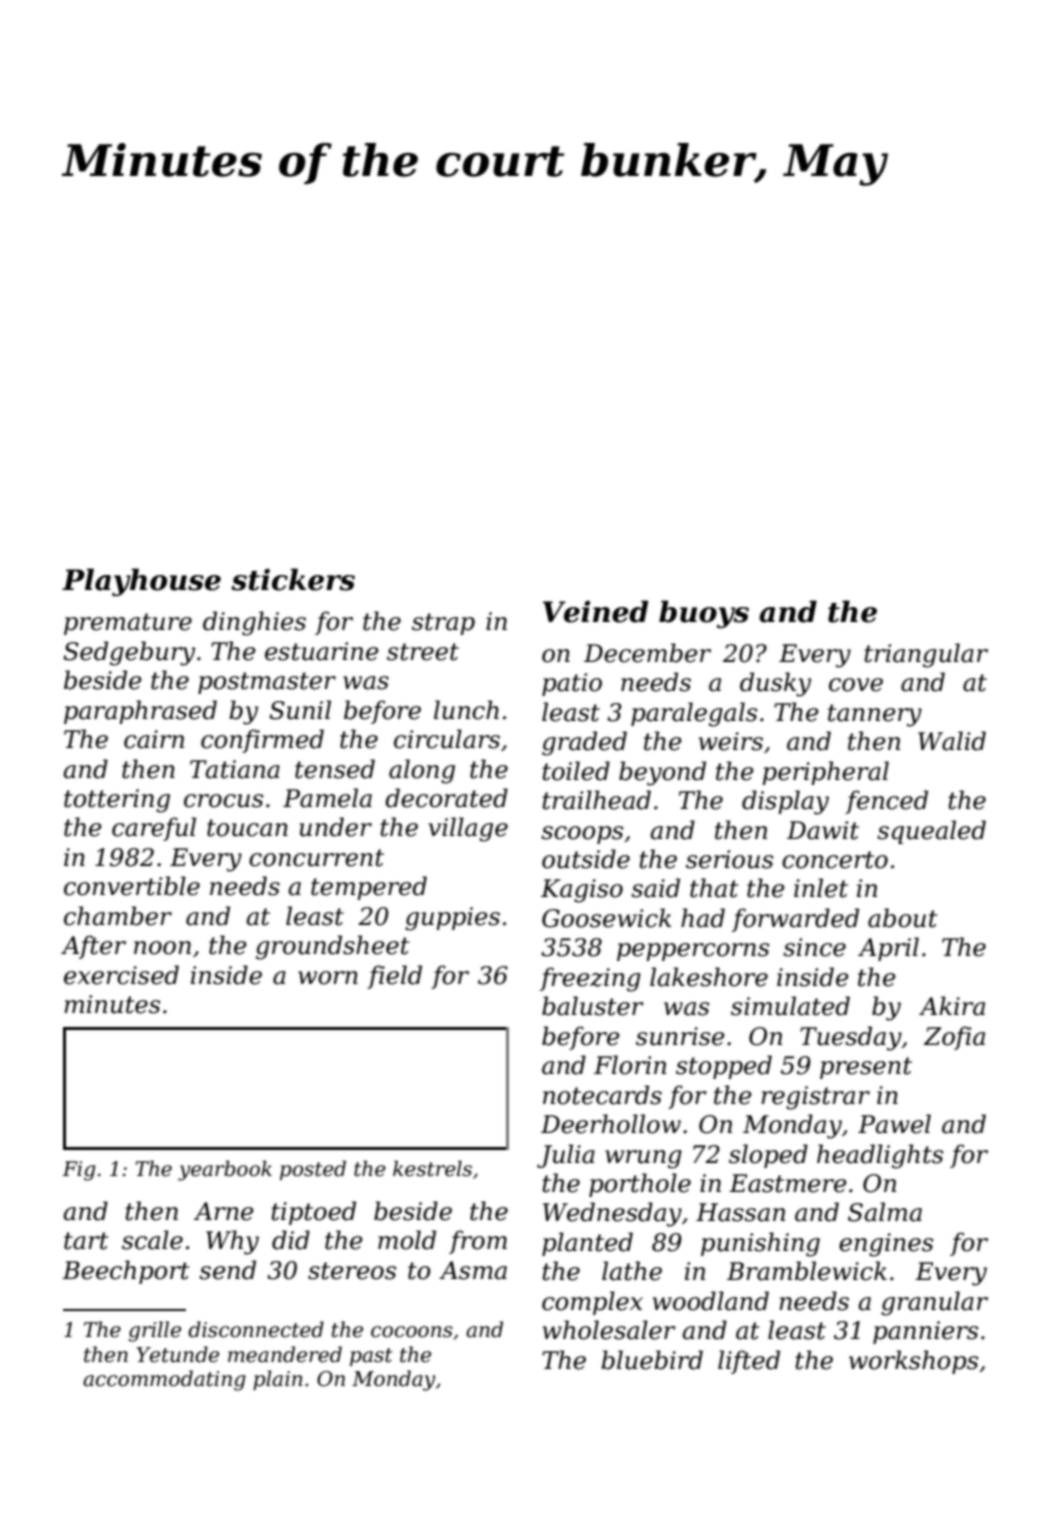 The image size is (1050, 1521). I want to click on premature, so click(128, 624).
